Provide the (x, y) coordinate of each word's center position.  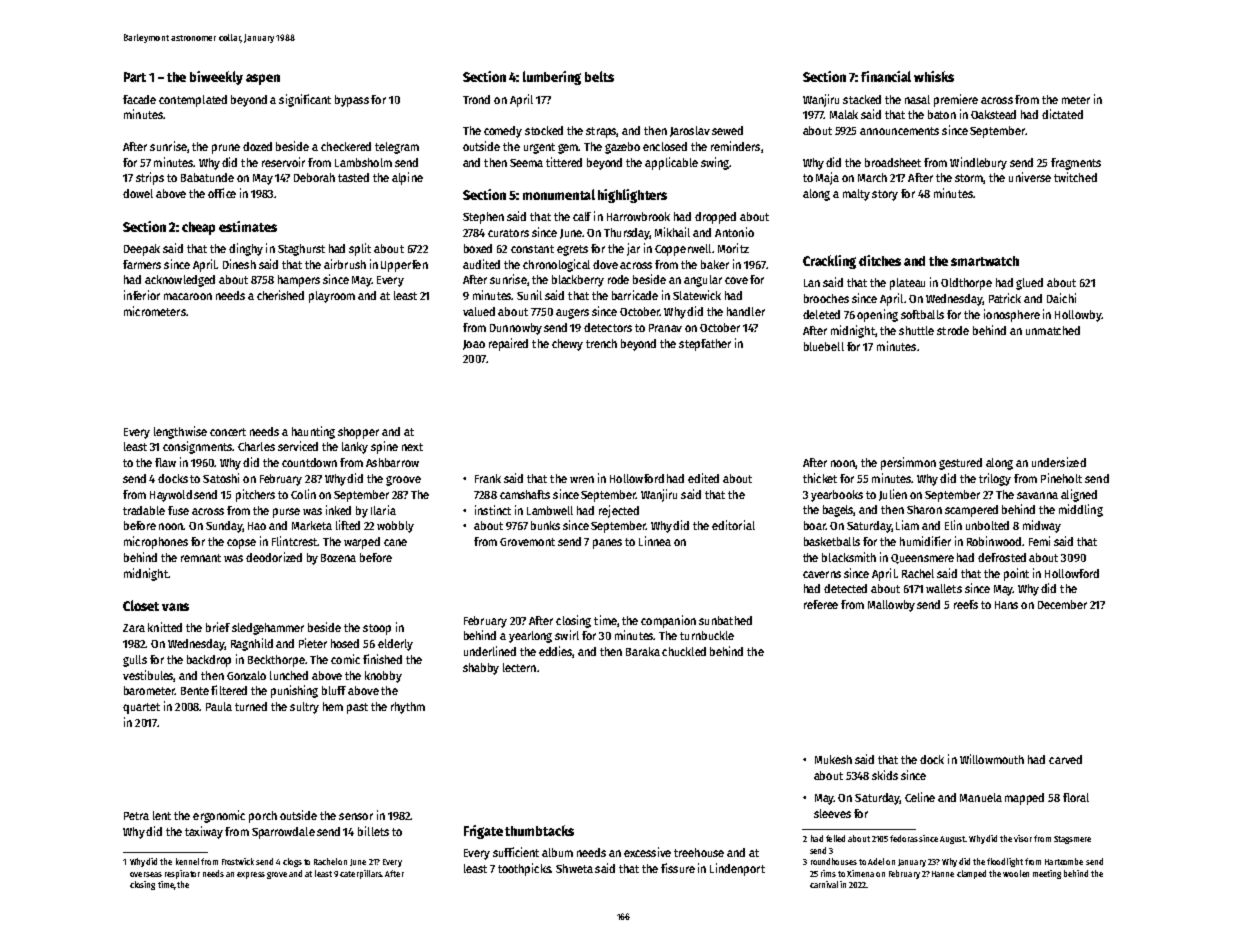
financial (886, 76)
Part (135, 77)
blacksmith (849, 557)
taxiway (204, 832)
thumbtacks (539, 830)
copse (241, 544)
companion (668, 621)
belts (599, 76)
